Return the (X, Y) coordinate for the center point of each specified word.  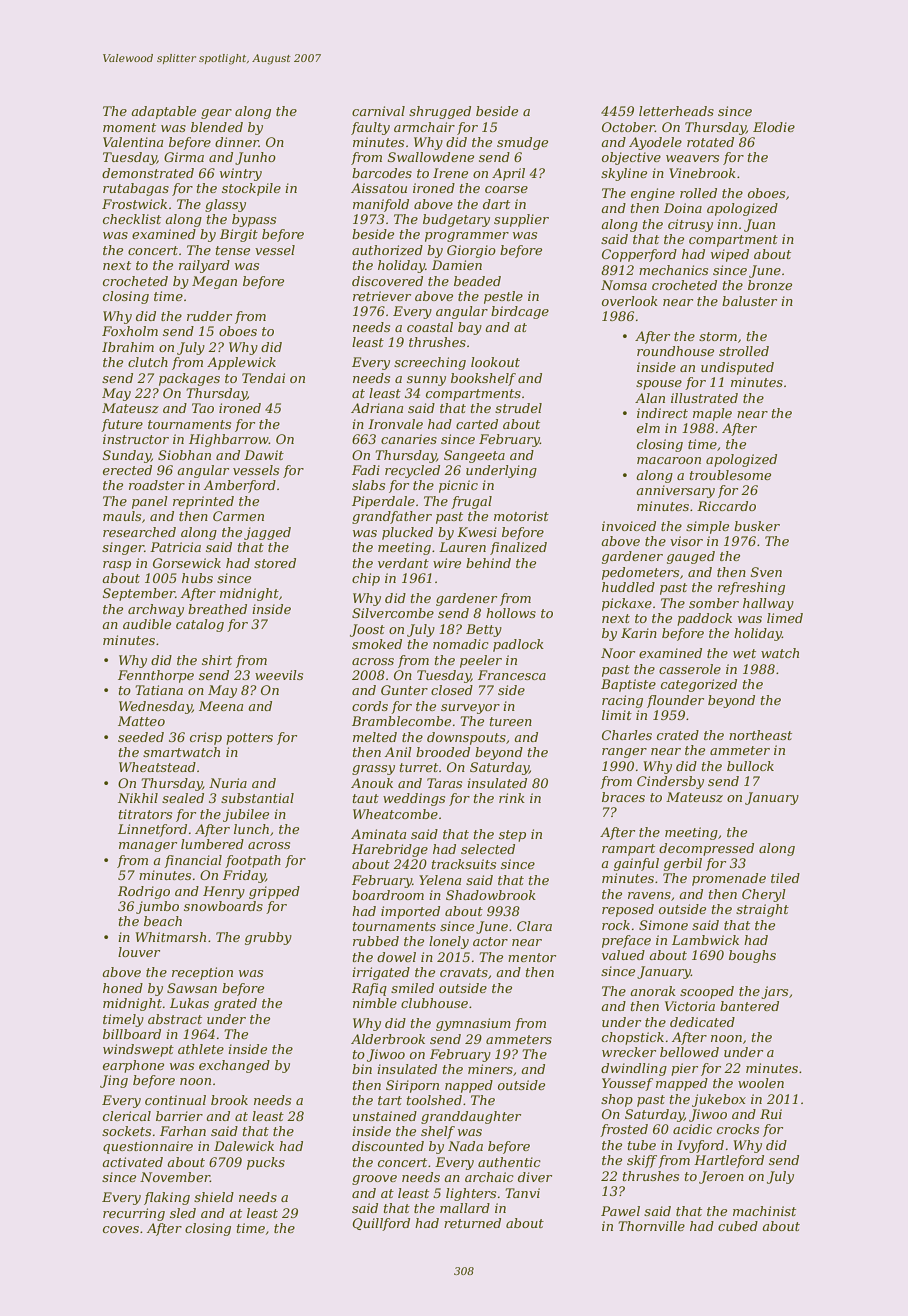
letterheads (676, 111)
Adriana (377, 408)
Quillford (381, 1224)
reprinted (203, 502)
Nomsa (624, 285)
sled (183, 1213)
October (628, 127)
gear (216, 114)
